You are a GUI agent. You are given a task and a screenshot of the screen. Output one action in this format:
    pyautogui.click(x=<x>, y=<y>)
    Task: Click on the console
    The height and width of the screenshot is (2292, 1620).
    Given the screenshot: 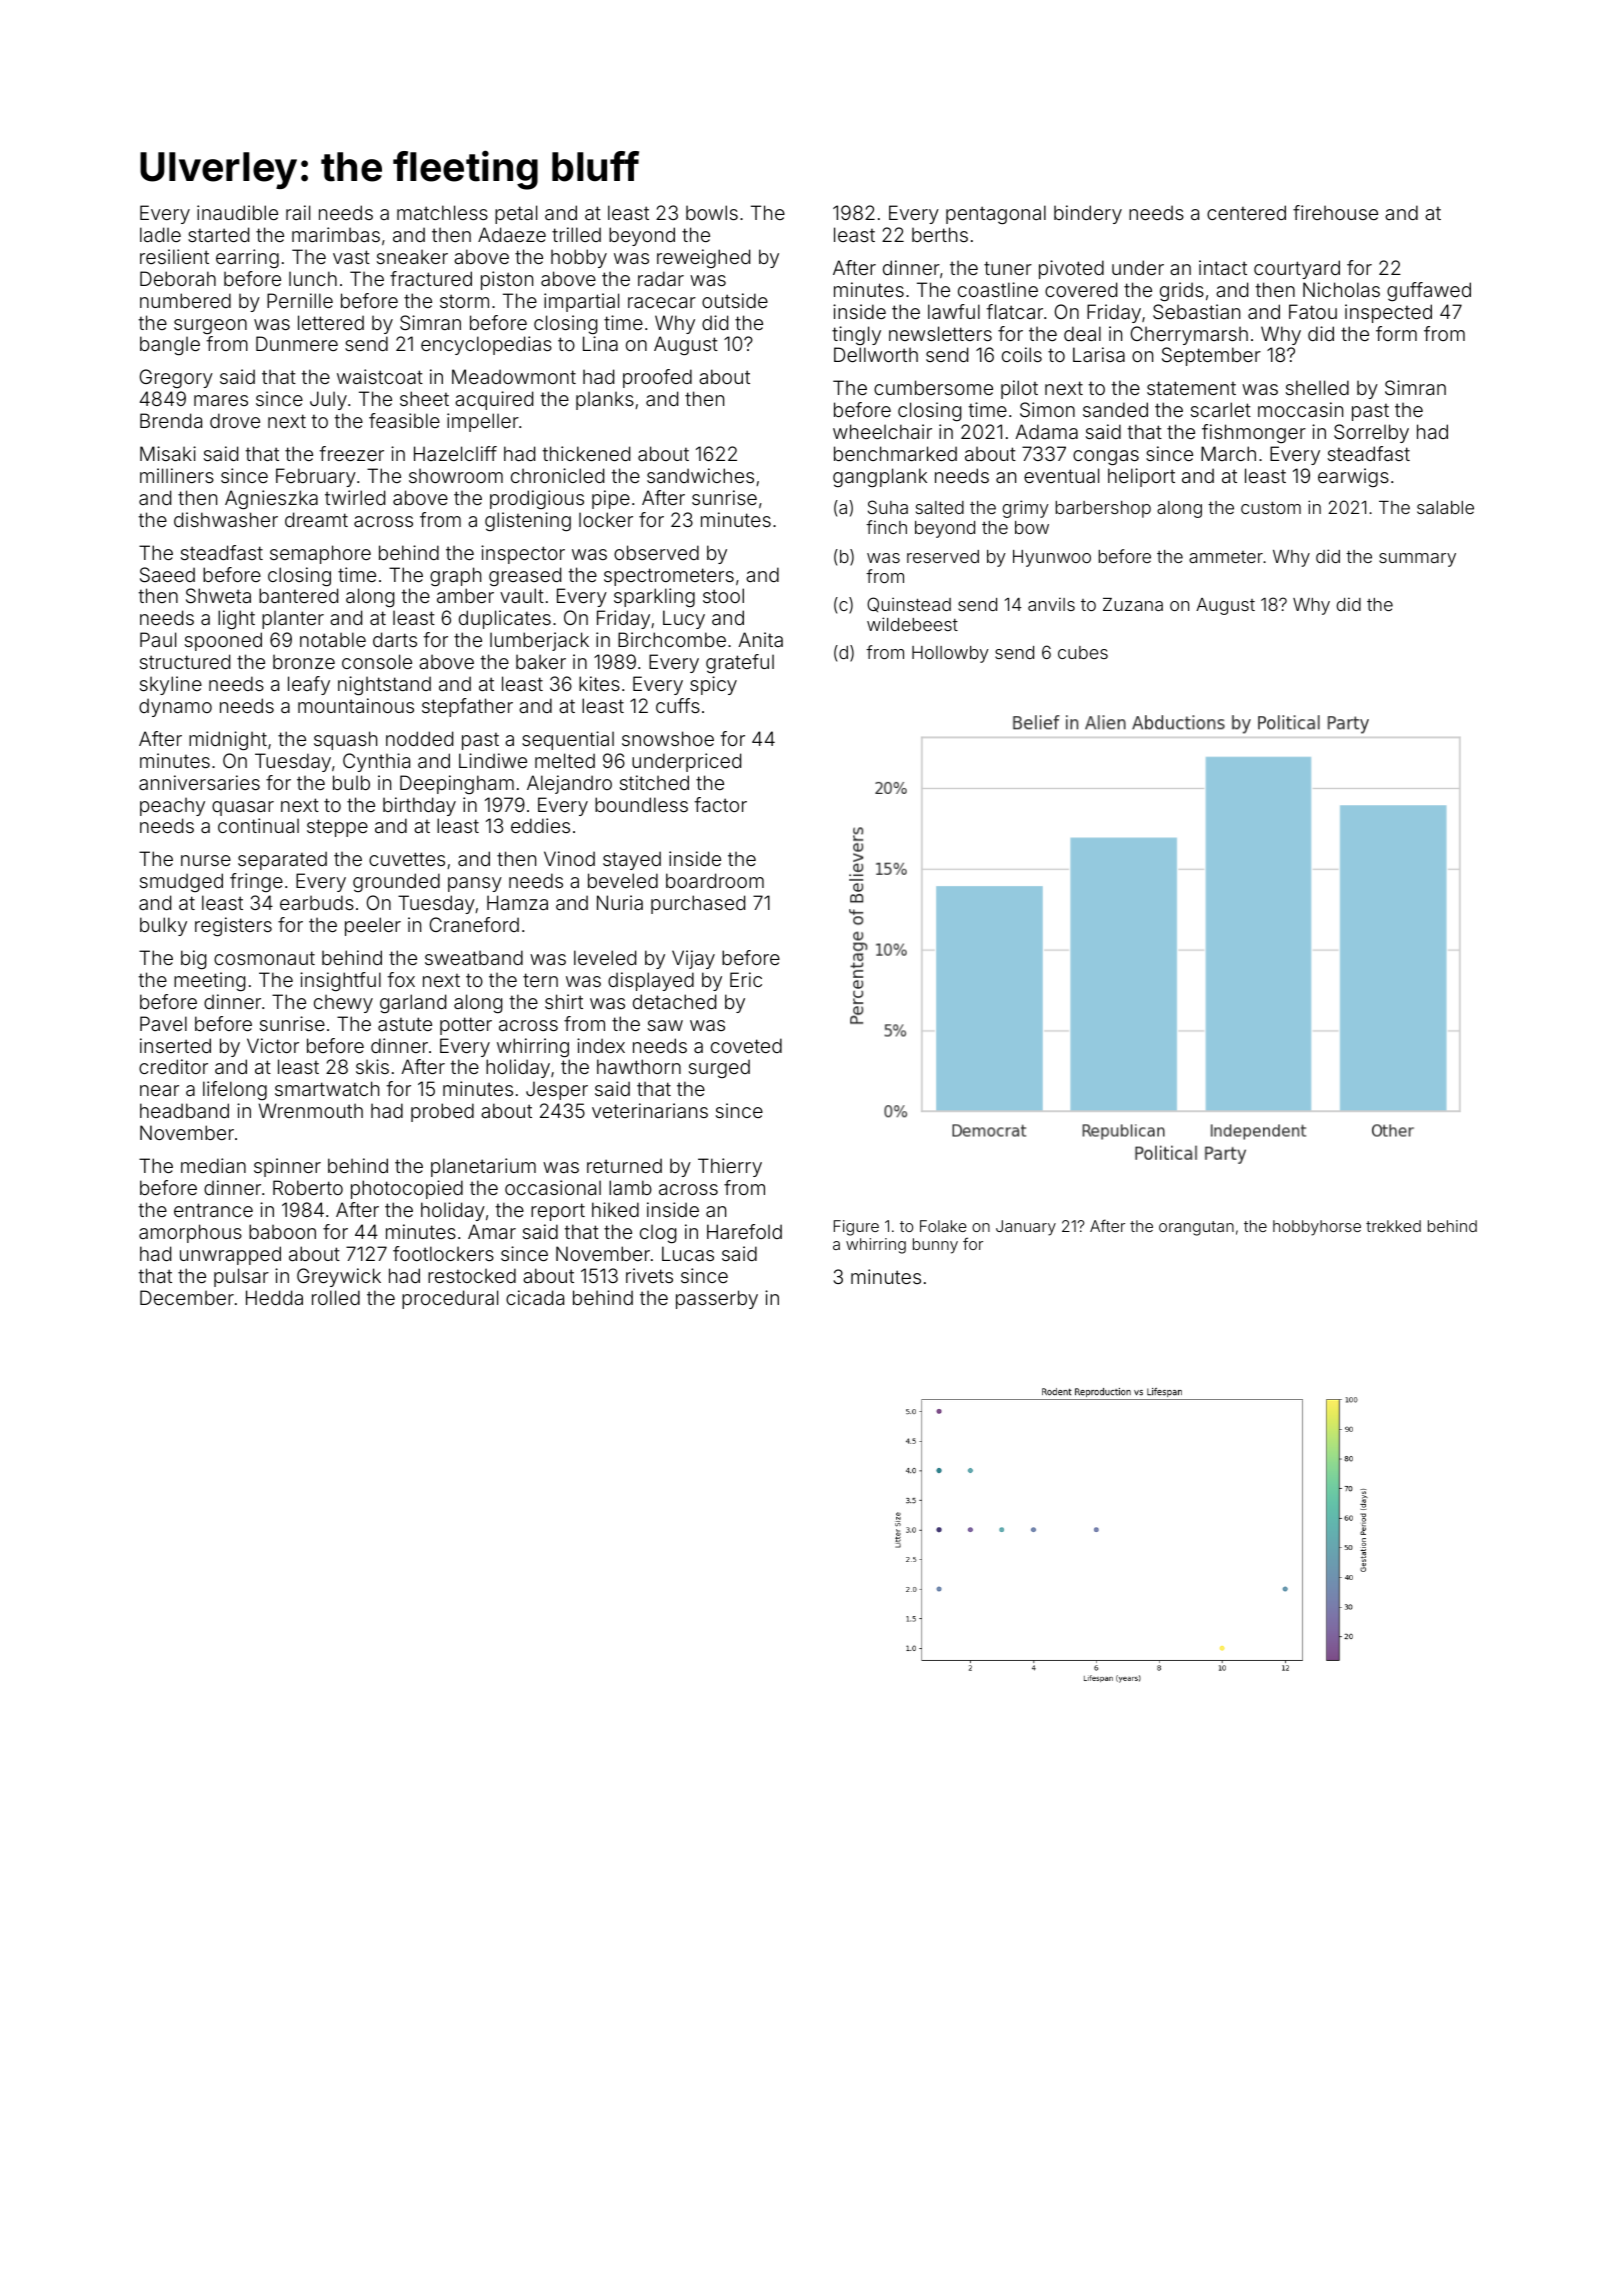 What is the action you would take?
    pyautogui.click(x=377, y=661)
